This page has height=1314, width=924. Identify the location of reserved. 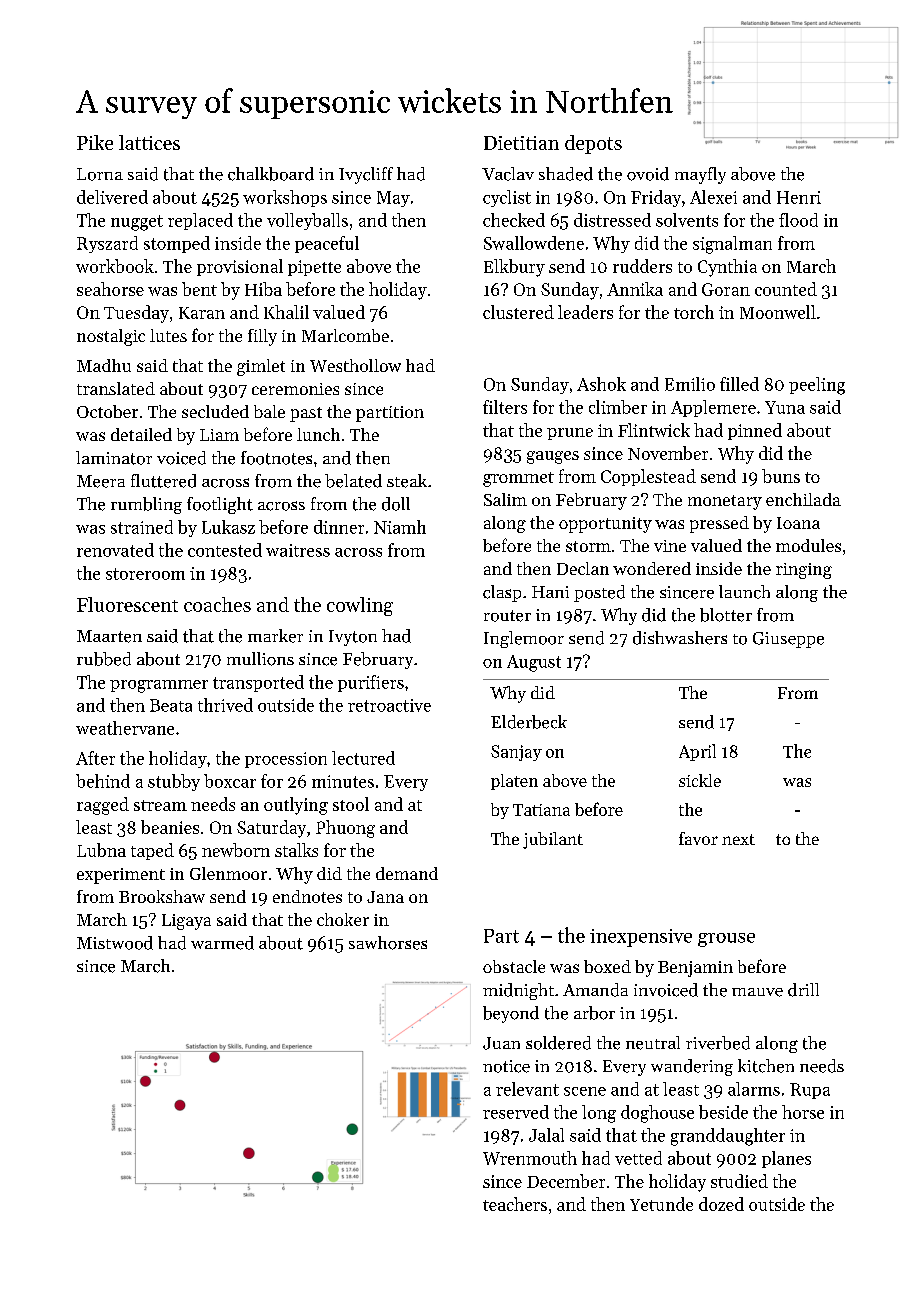
(516, 1112).
